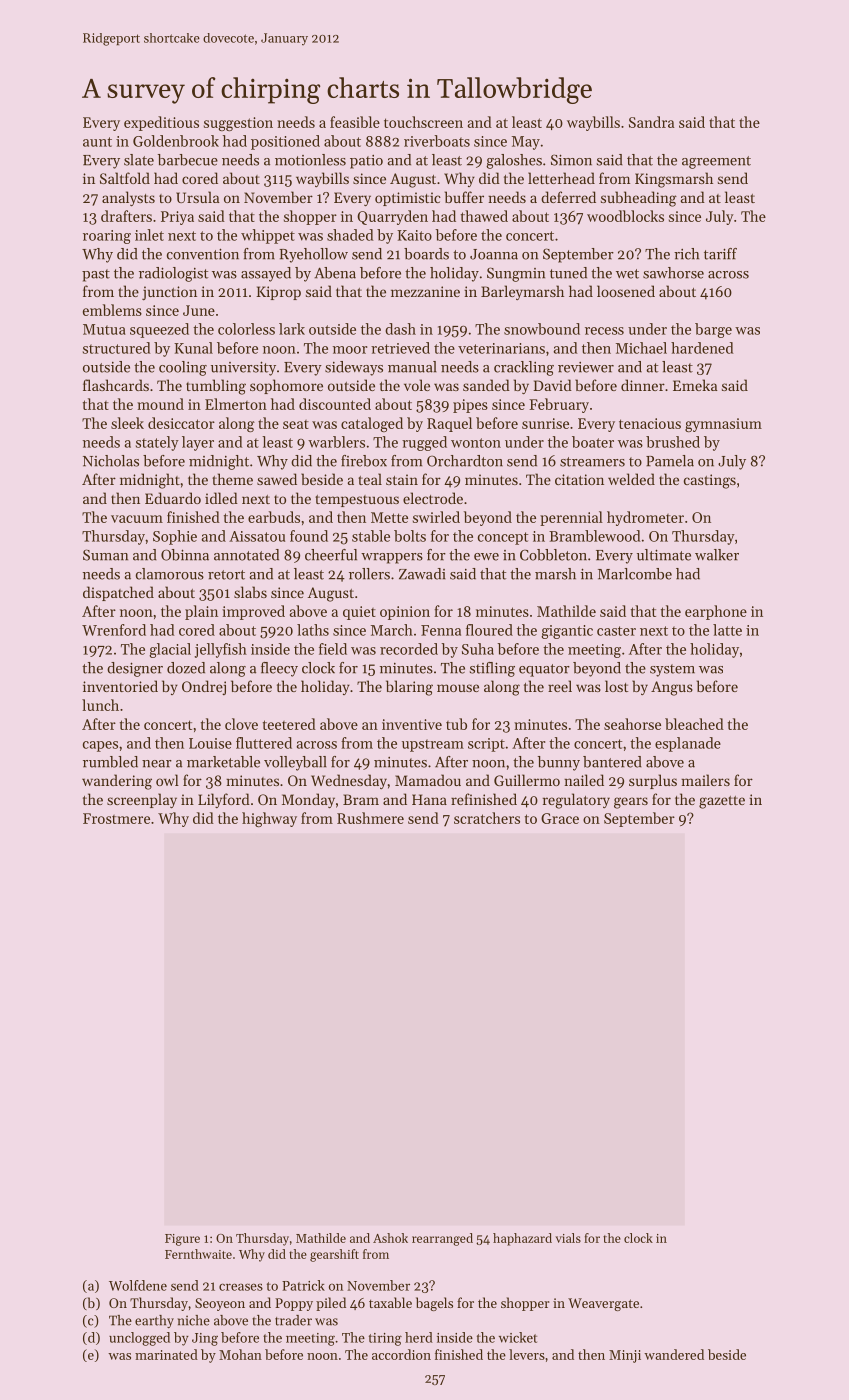 The image size is (849, 1400). I want to click on Mutua, so click(104, 329).
